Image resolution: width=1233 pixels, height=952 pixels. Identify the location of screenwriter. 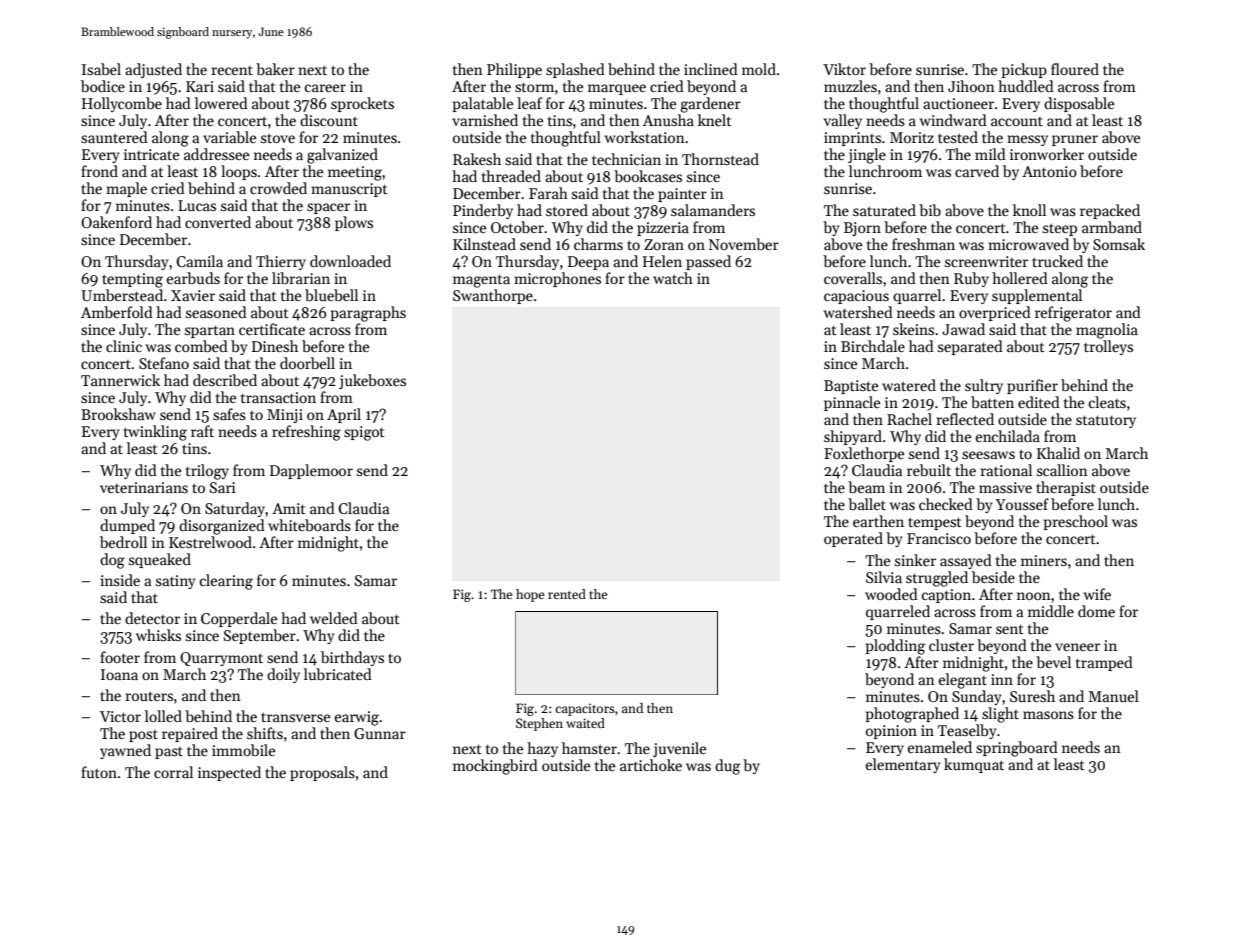
(986, 261).
